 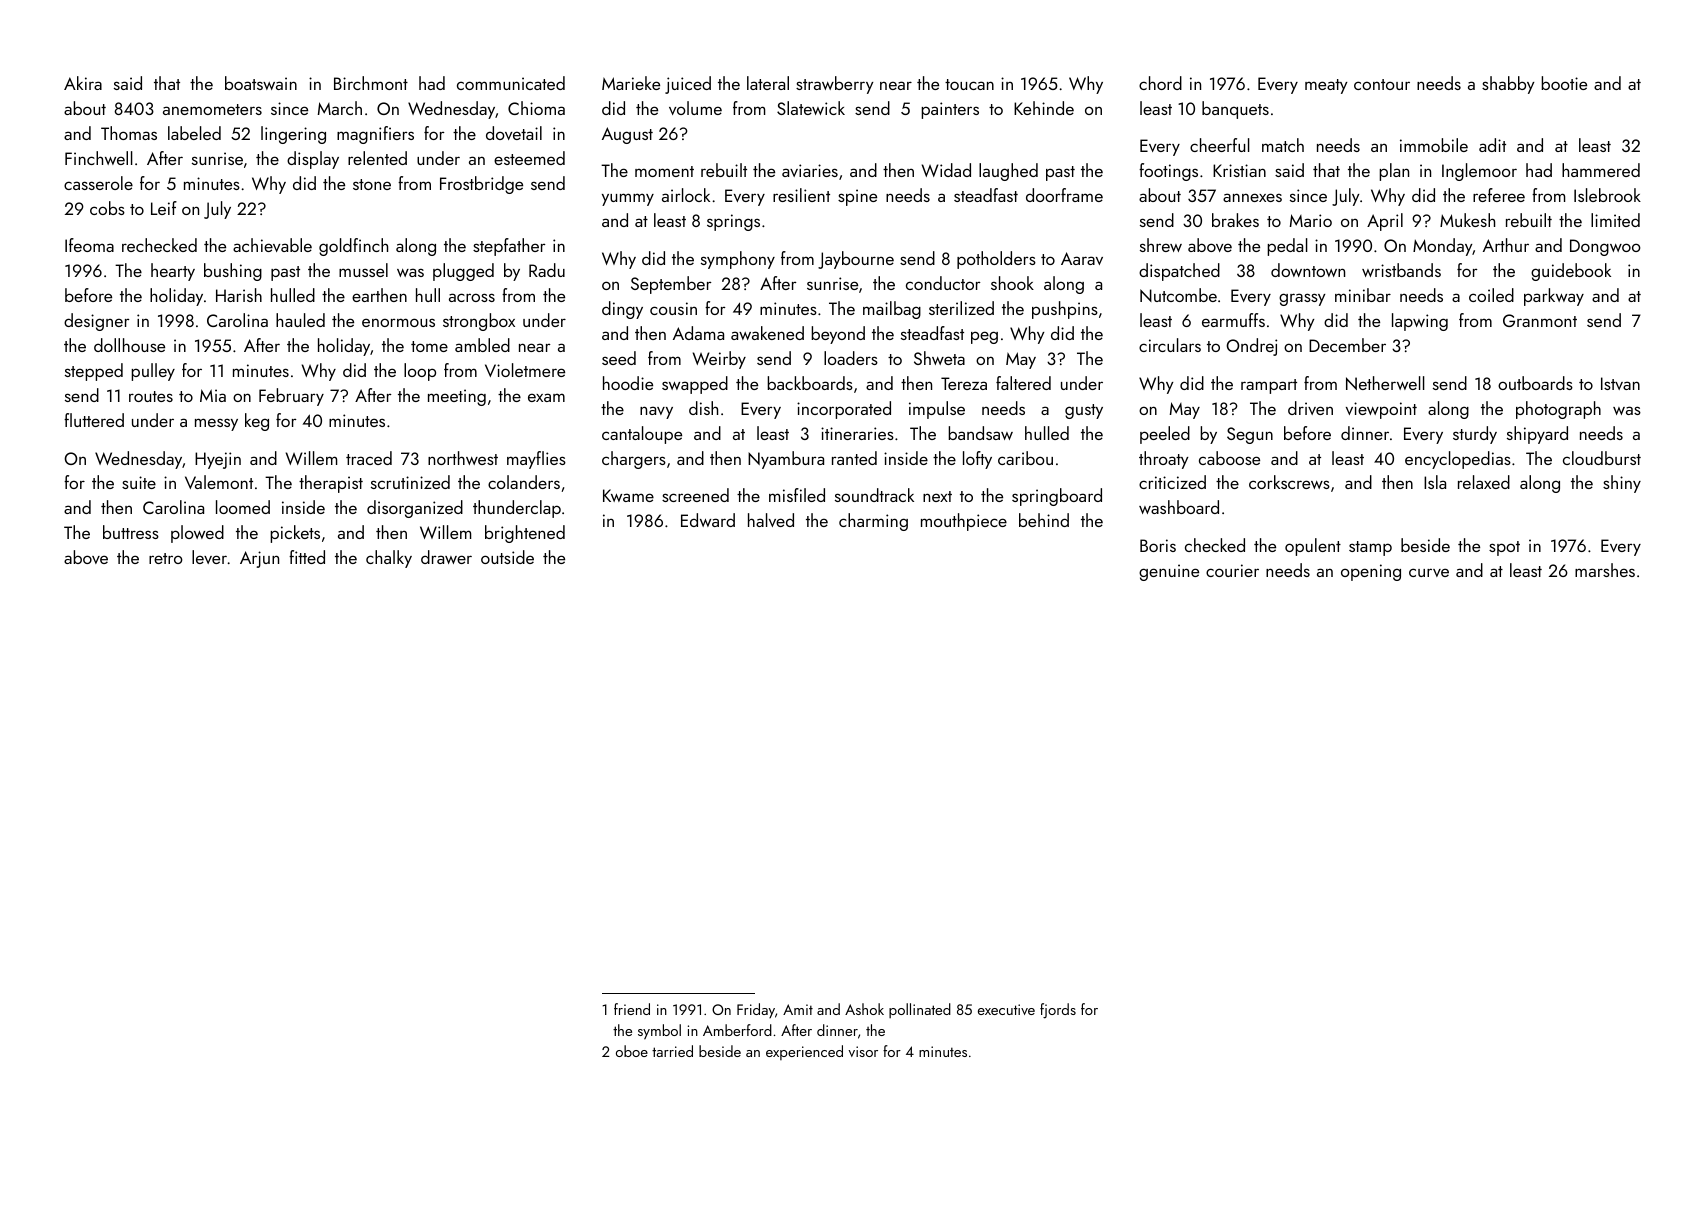 What do you see at coordinates (1044, 108) in the document?
I see `Kehinde` at bounding box center [1044, 108].
